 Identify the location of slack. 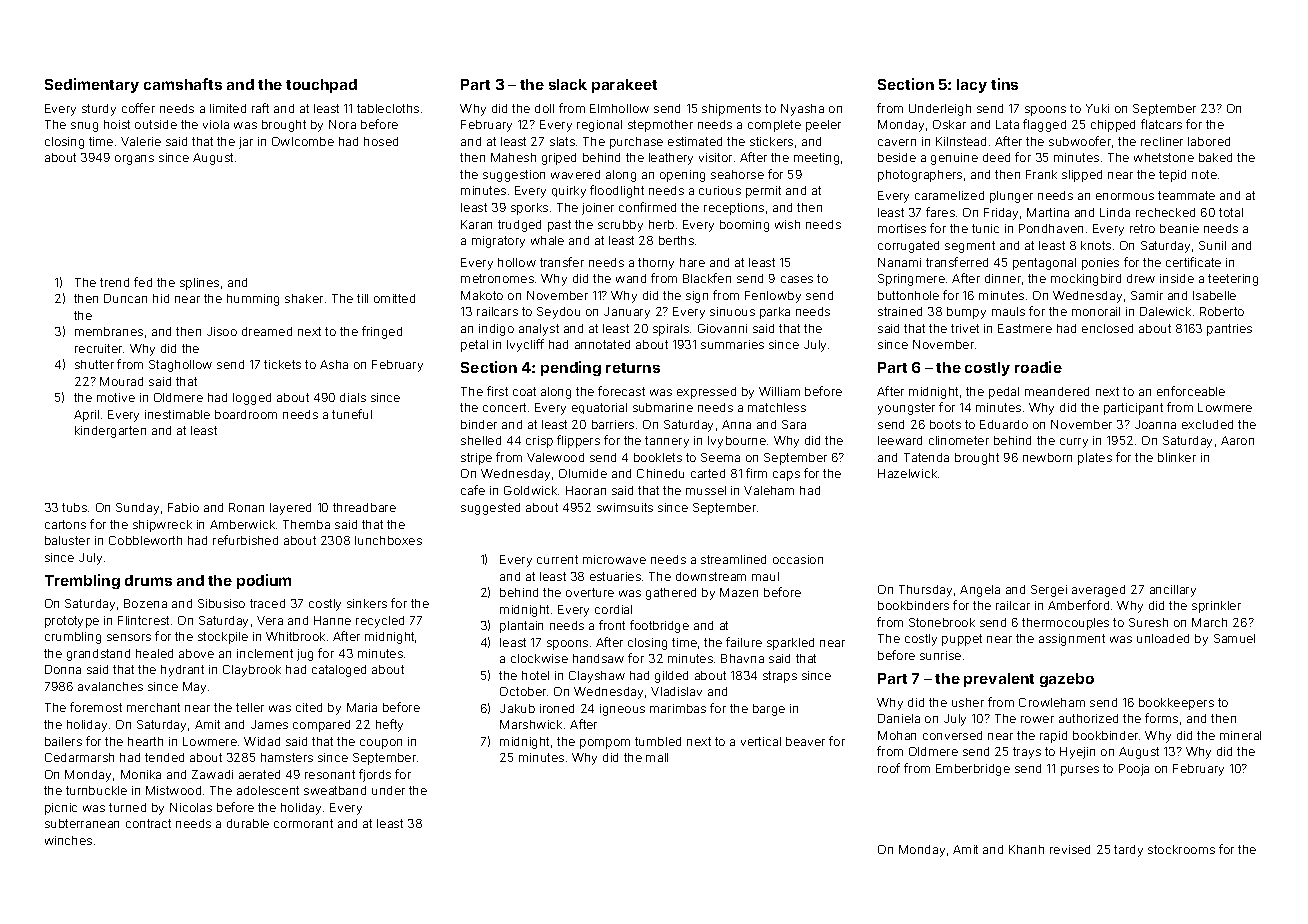
(568, 84).
